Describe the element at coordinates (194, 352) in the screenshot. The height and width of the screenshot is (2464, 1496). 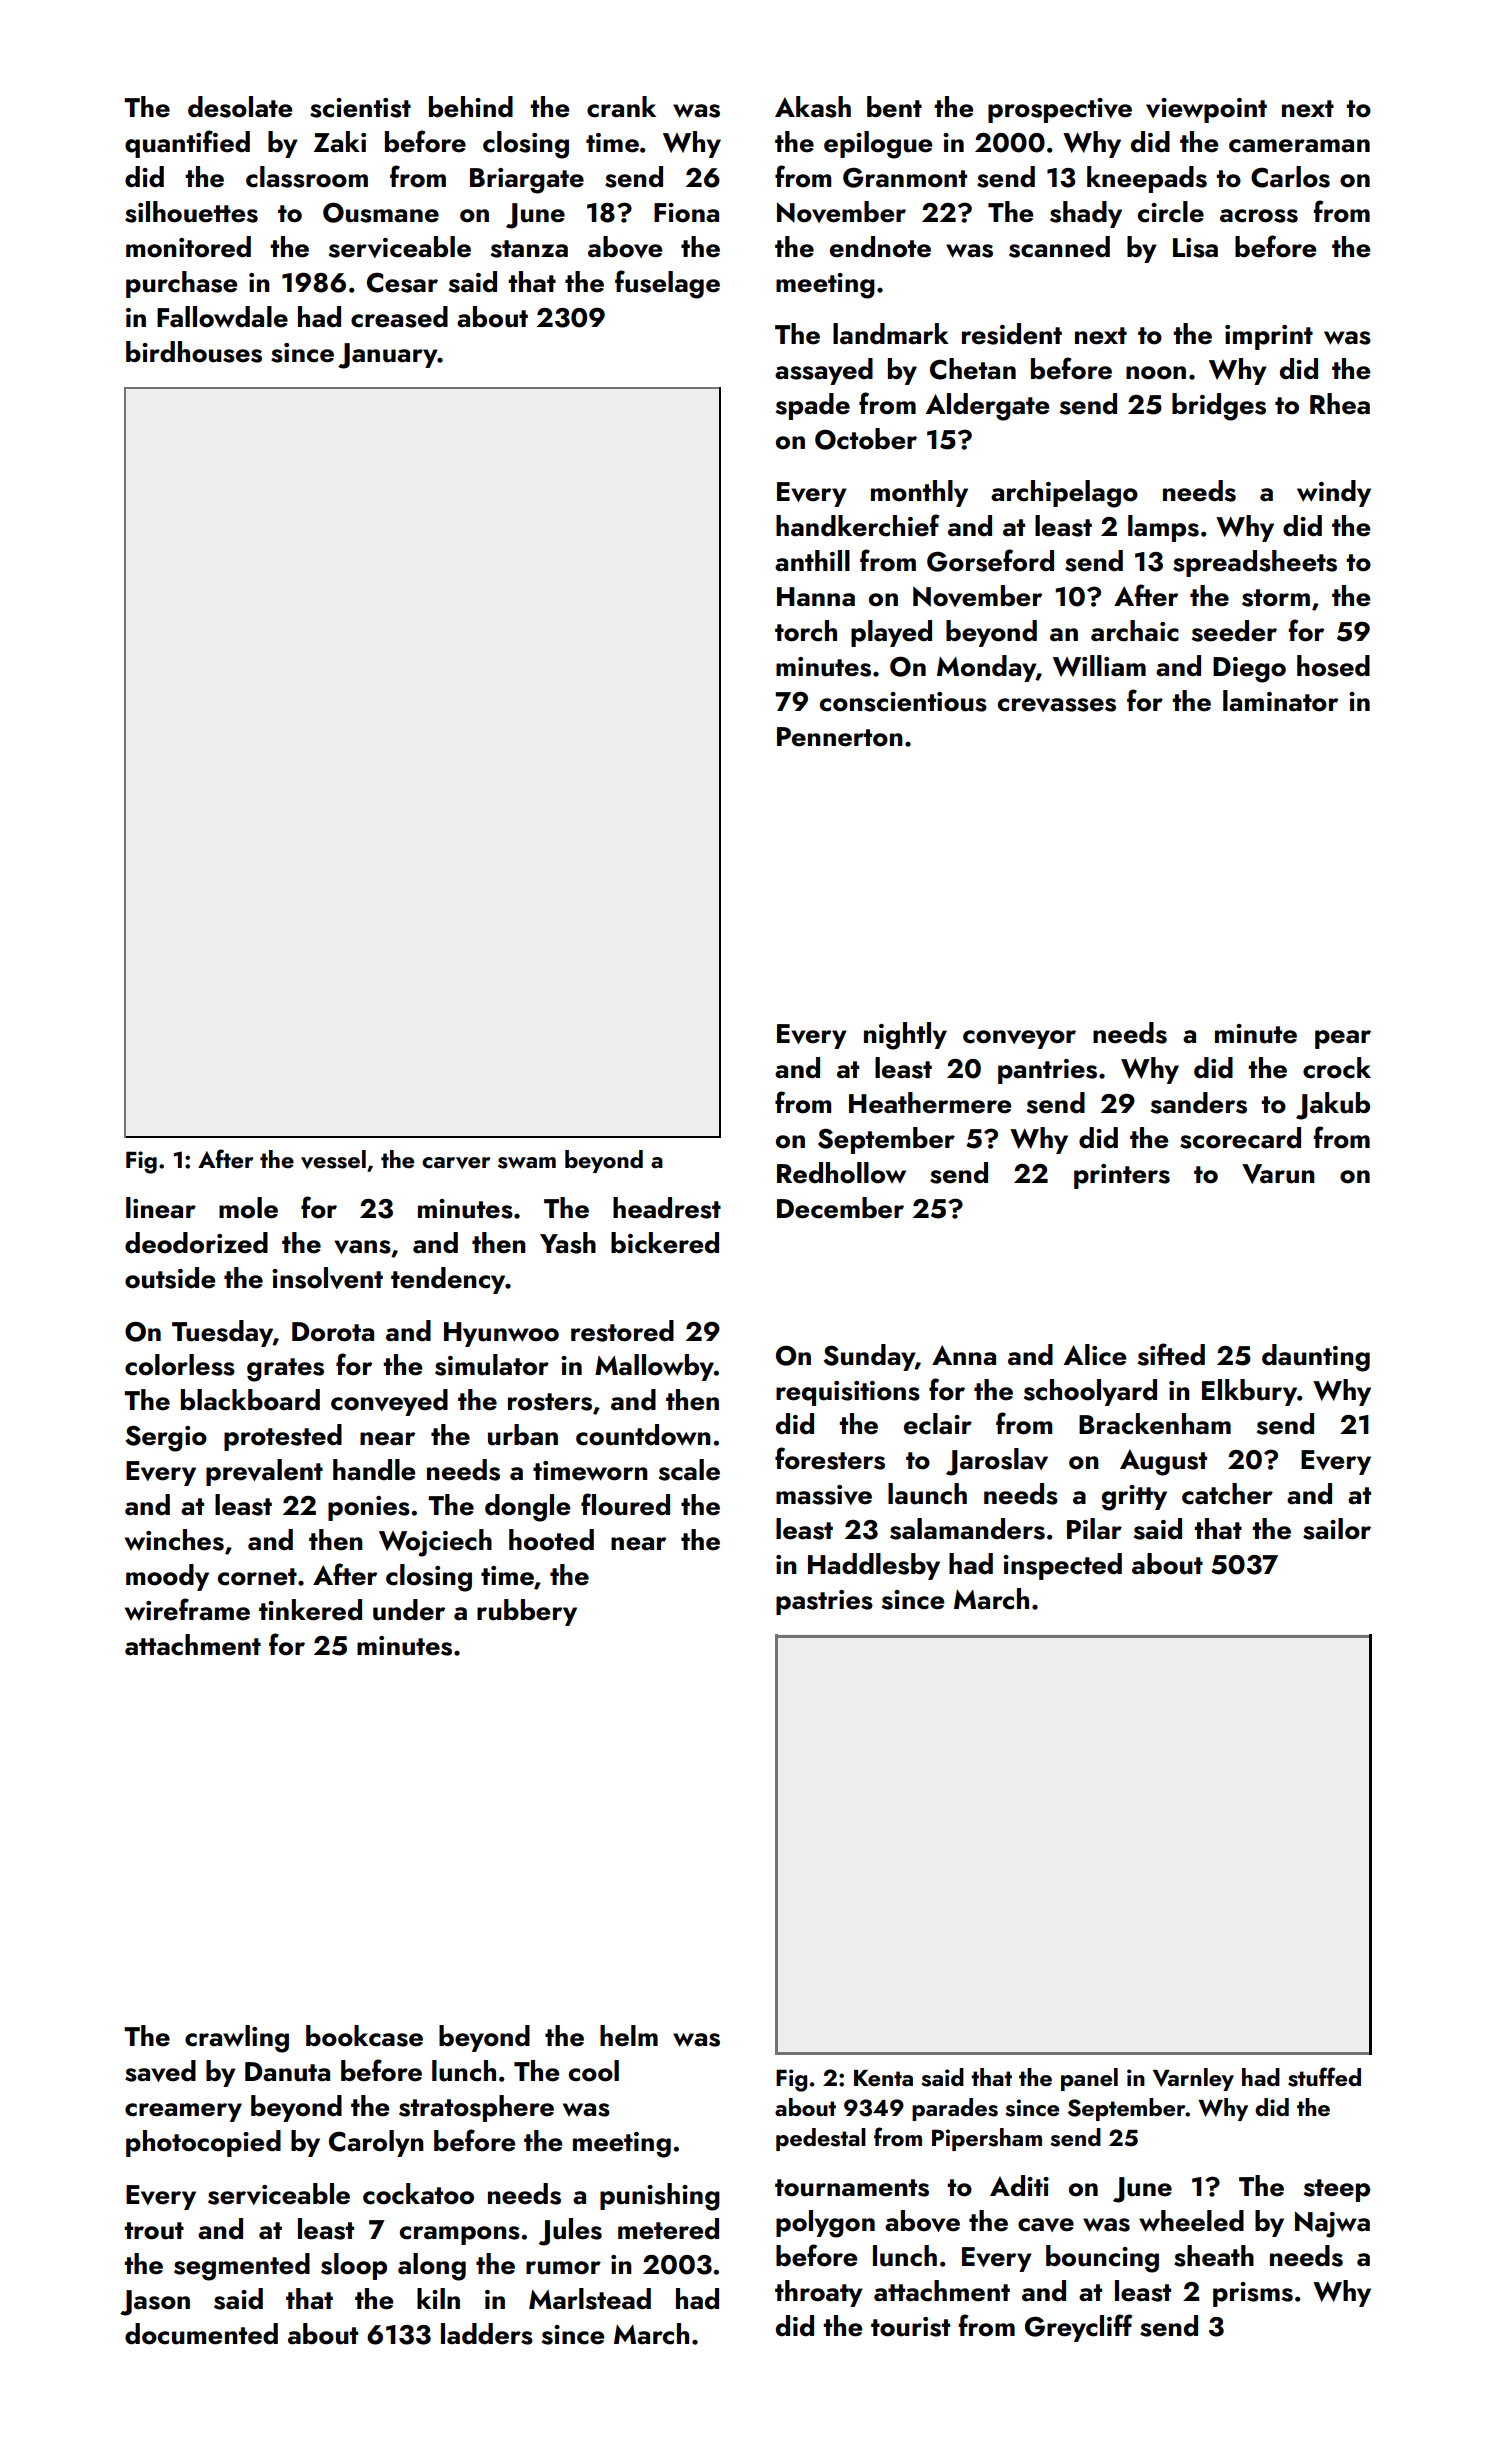
I see `birdhouses` at that location.
